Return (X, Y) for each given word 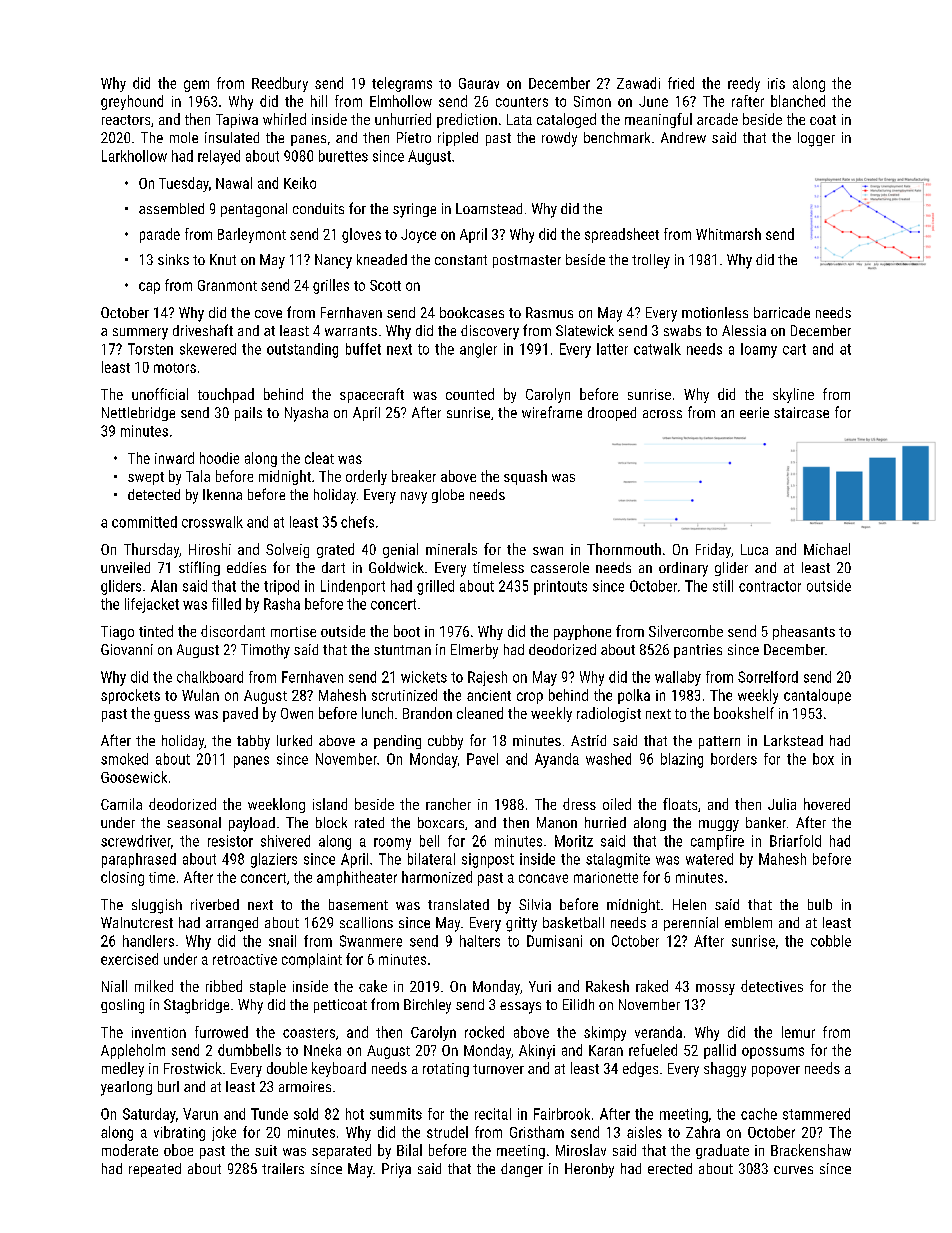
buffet (363, 349)
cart (794, 349)
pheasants (804, 632)
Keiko (300, 183)
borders (734, 759)
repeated (155, 1170)
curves (793, 1170)
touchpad (226, 395)
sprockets (130, 696)
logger (816, 139)
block (331, 822)
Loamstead (489, 208)
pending (397, 742)
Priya (396, 1170)
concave (543, 878)
